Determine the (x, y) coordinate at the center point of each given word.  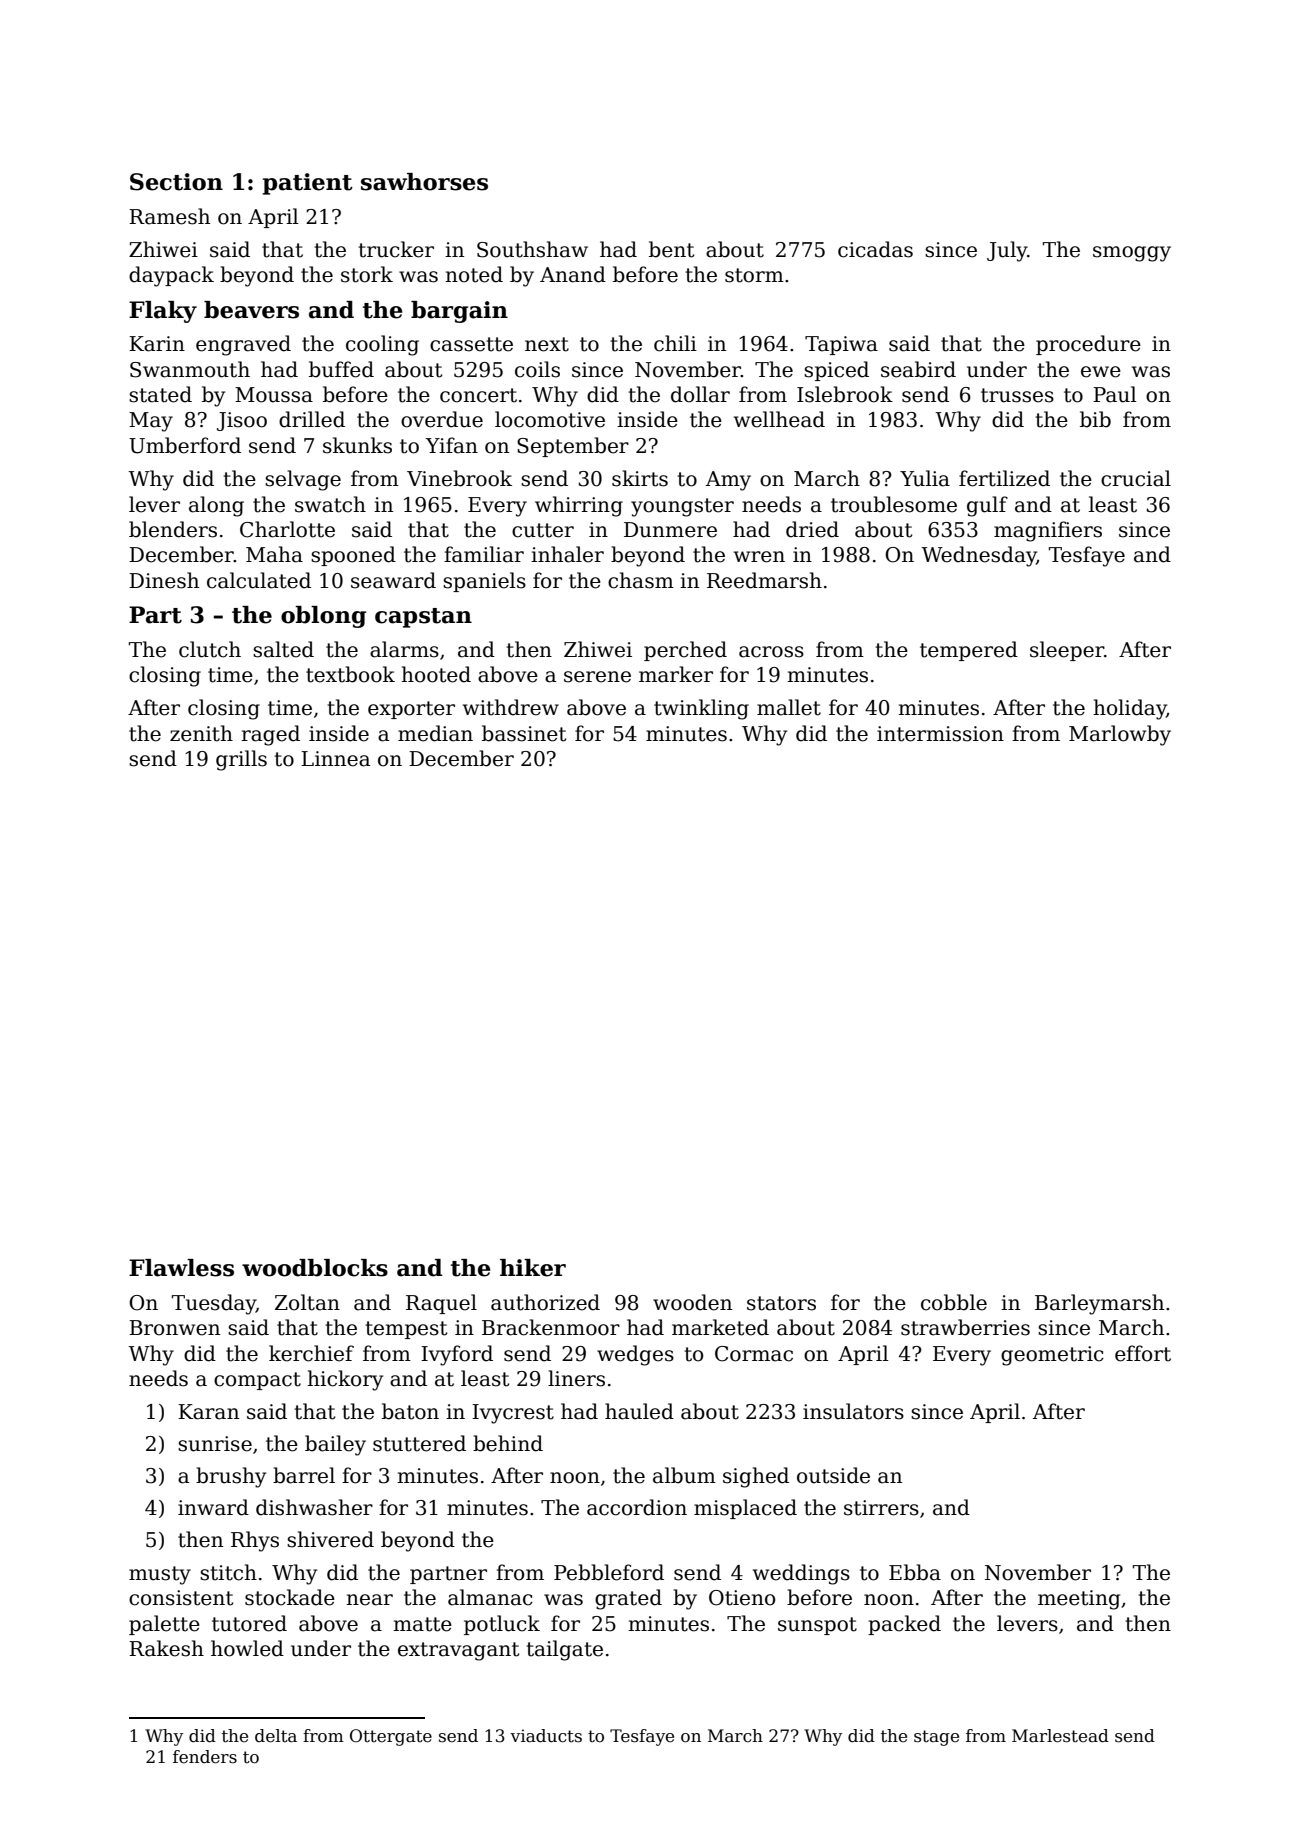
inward (213, 1507)
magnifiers (1048, 531)
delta (276, 1736)
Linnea (335, 759)
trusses (1017, 395)
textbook (350, 674)
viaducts (546, 1736)
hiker (533, 1268)
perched (685, 651)
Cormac (754, 1354)
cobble (954, 1302)
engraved (243, 345)
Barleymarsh (1099, 1304)
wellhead (779, 419)
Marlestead (1060, 1736)
